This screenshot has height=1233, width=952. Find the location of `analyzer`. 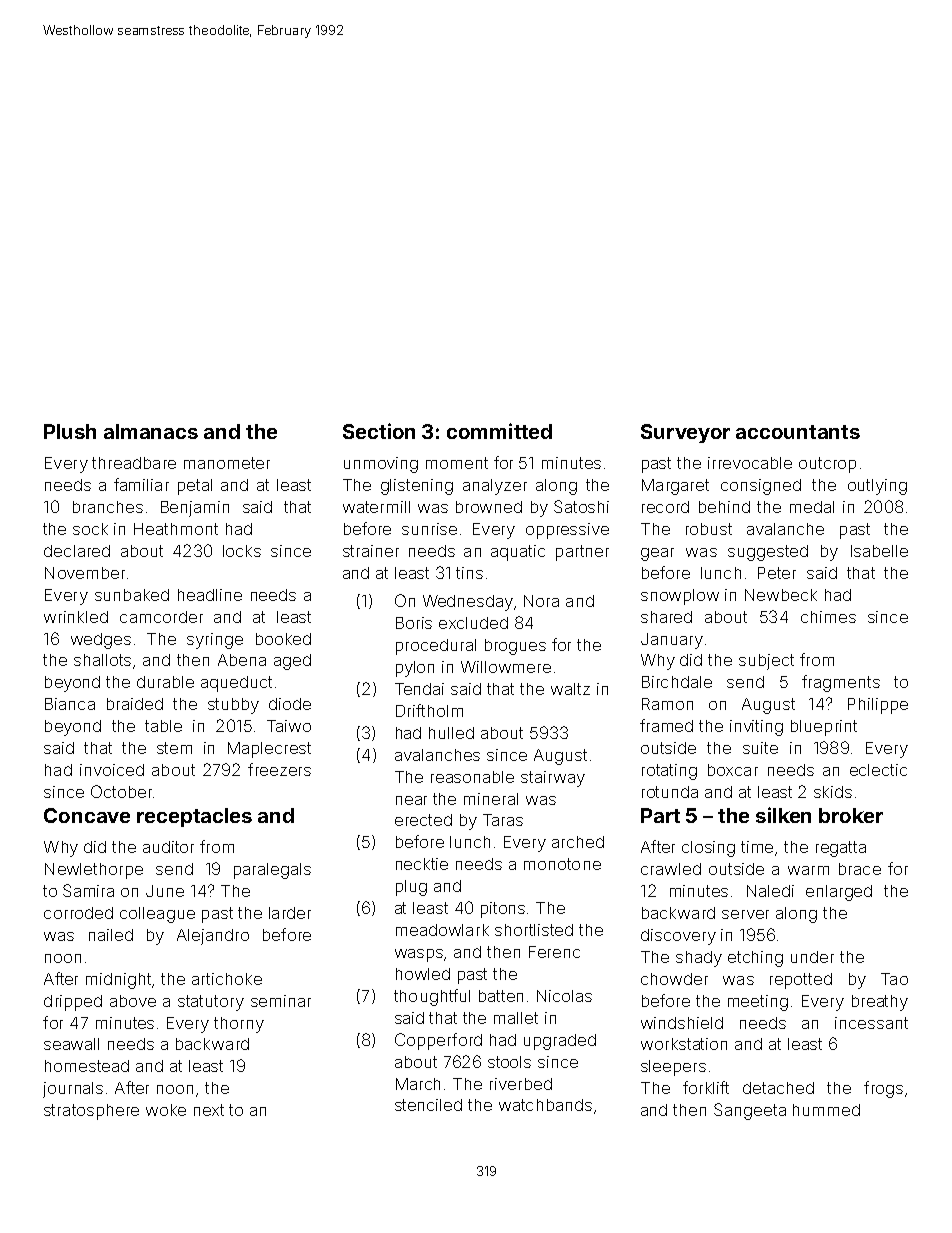

analyzer is located at coordinates (495, 487).
